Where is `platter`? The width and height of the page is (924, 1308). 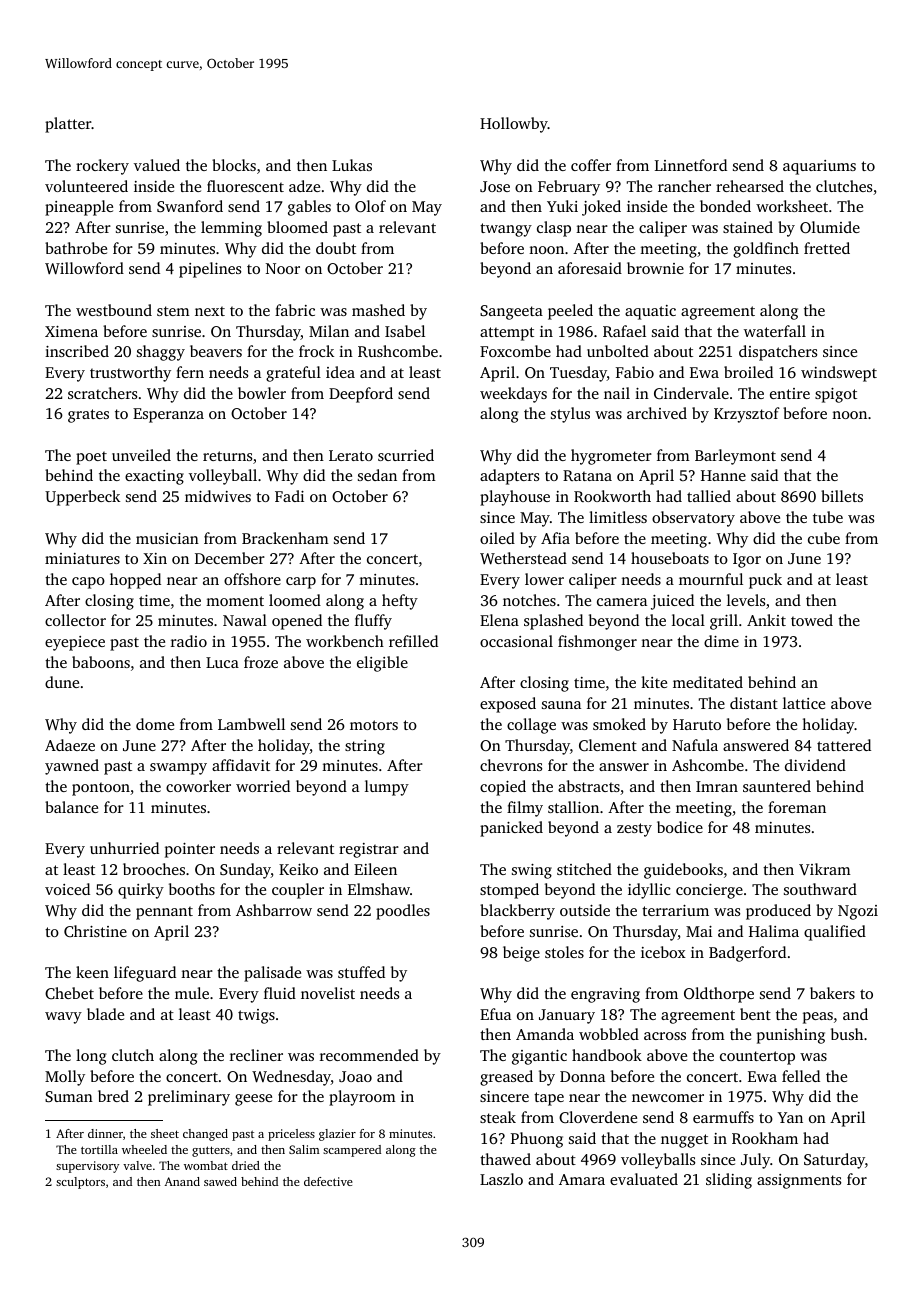
platter is located at coordinates (68, 125).
